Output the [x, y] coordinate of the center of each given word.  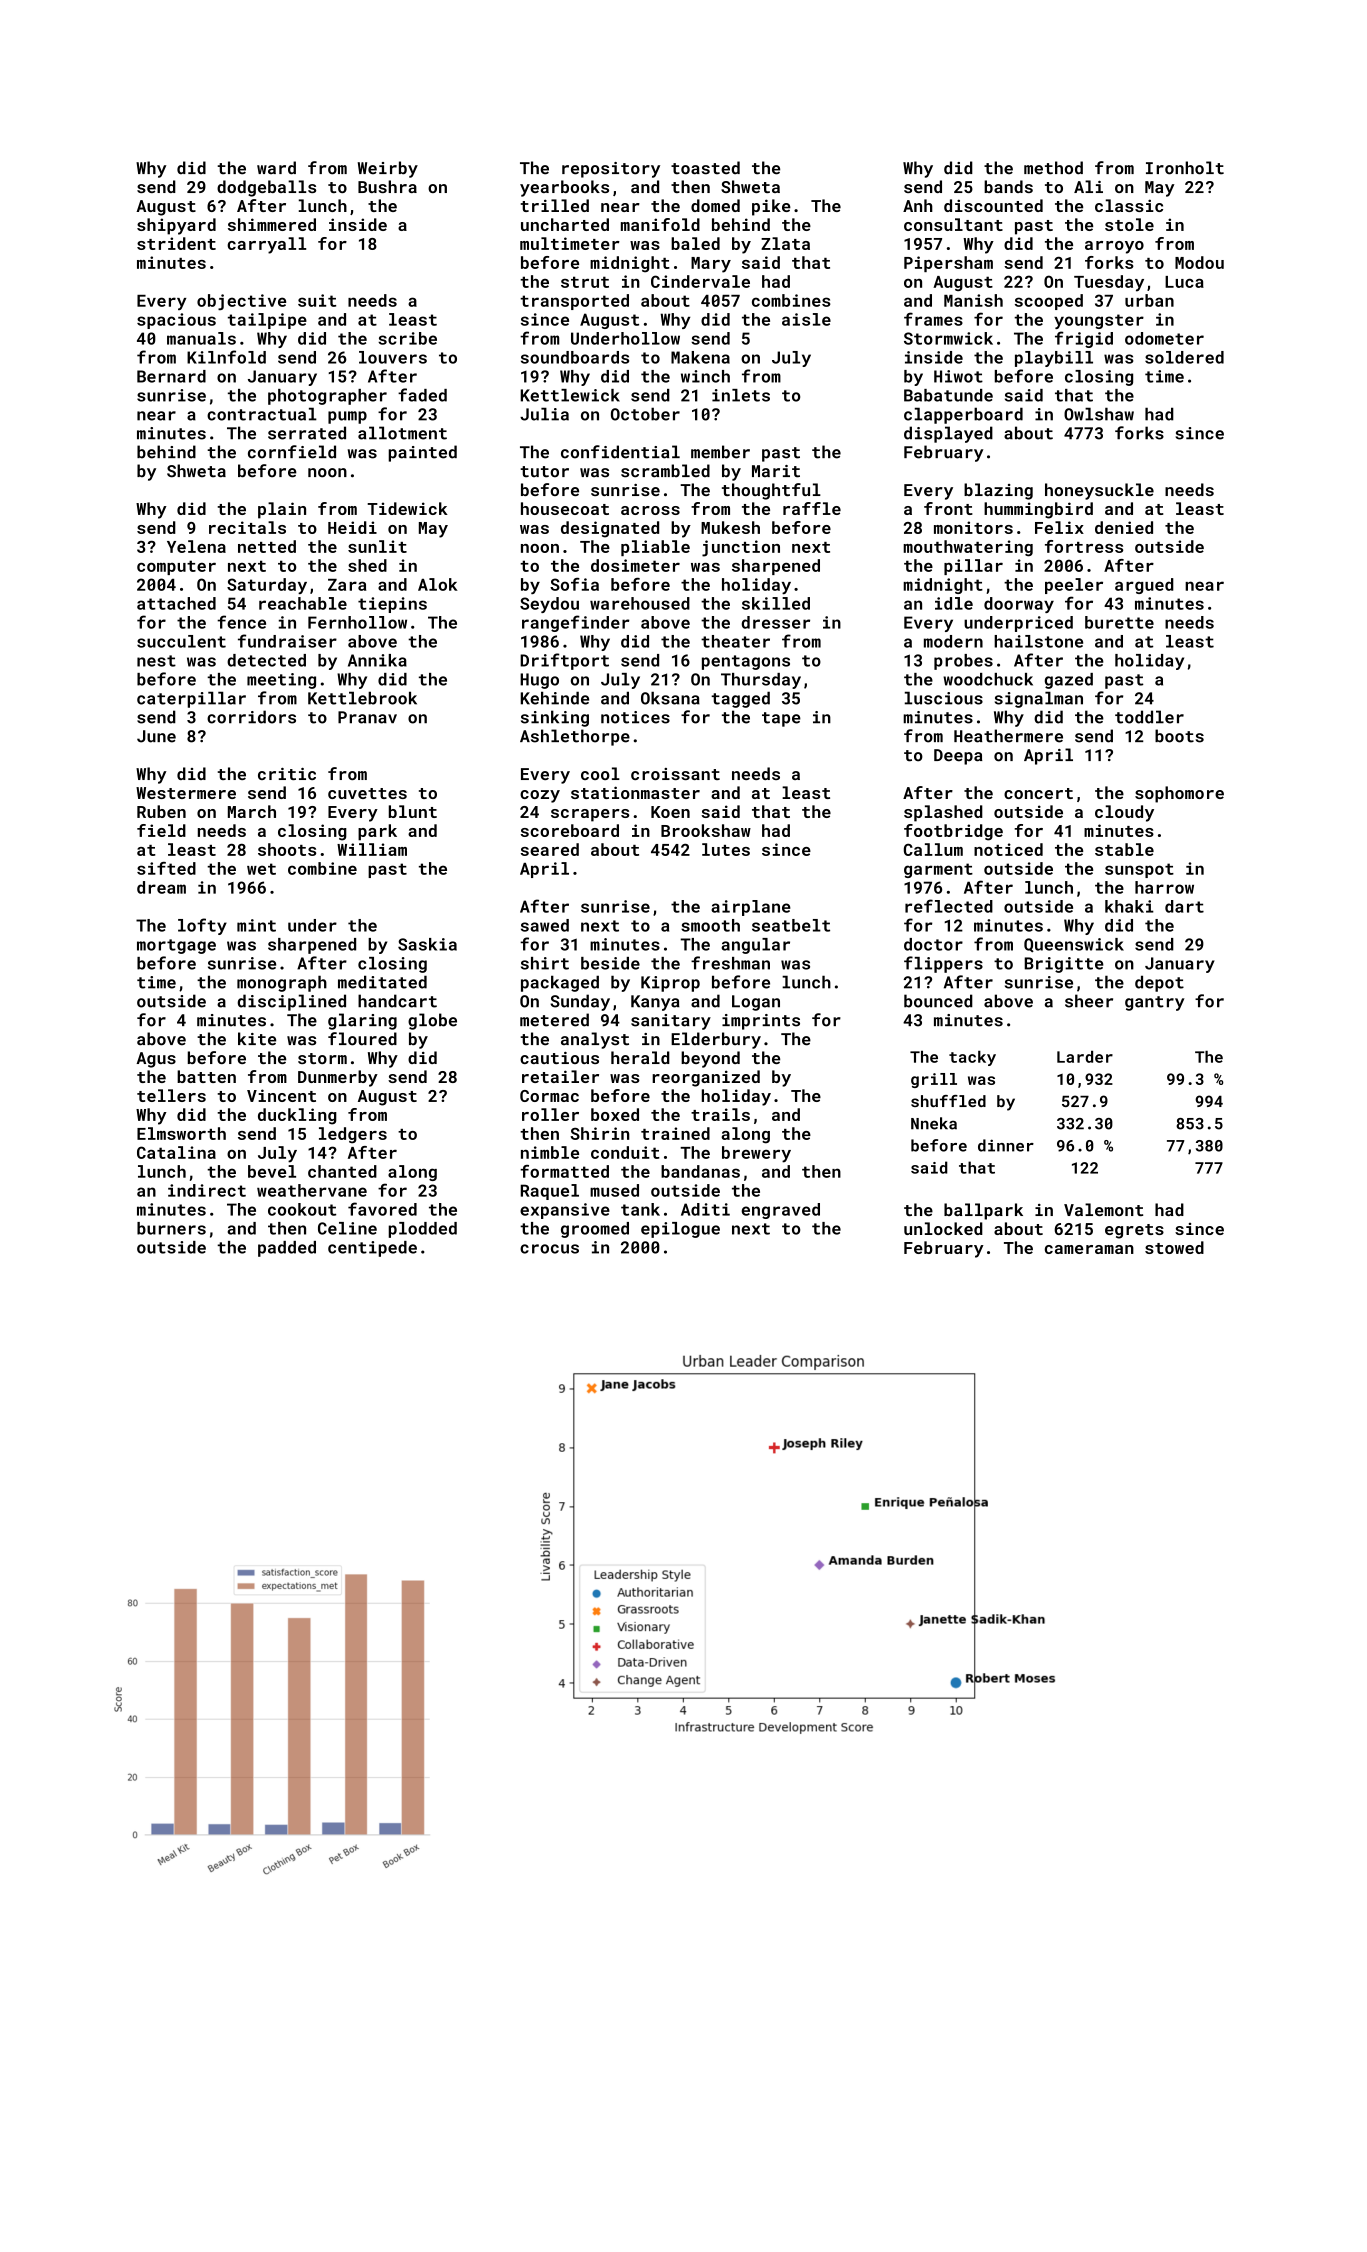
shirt [545, 963]
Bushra [387, 186]
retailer [560, 1076]
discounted [993, 205]
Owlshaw [1099, 414]
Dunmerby [338, 1078]
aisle [806, 319]
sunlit [377, 546]
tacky [972, 1058]
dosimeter [635, 565]
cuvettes [367, 793]
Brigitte [1064, 965]
